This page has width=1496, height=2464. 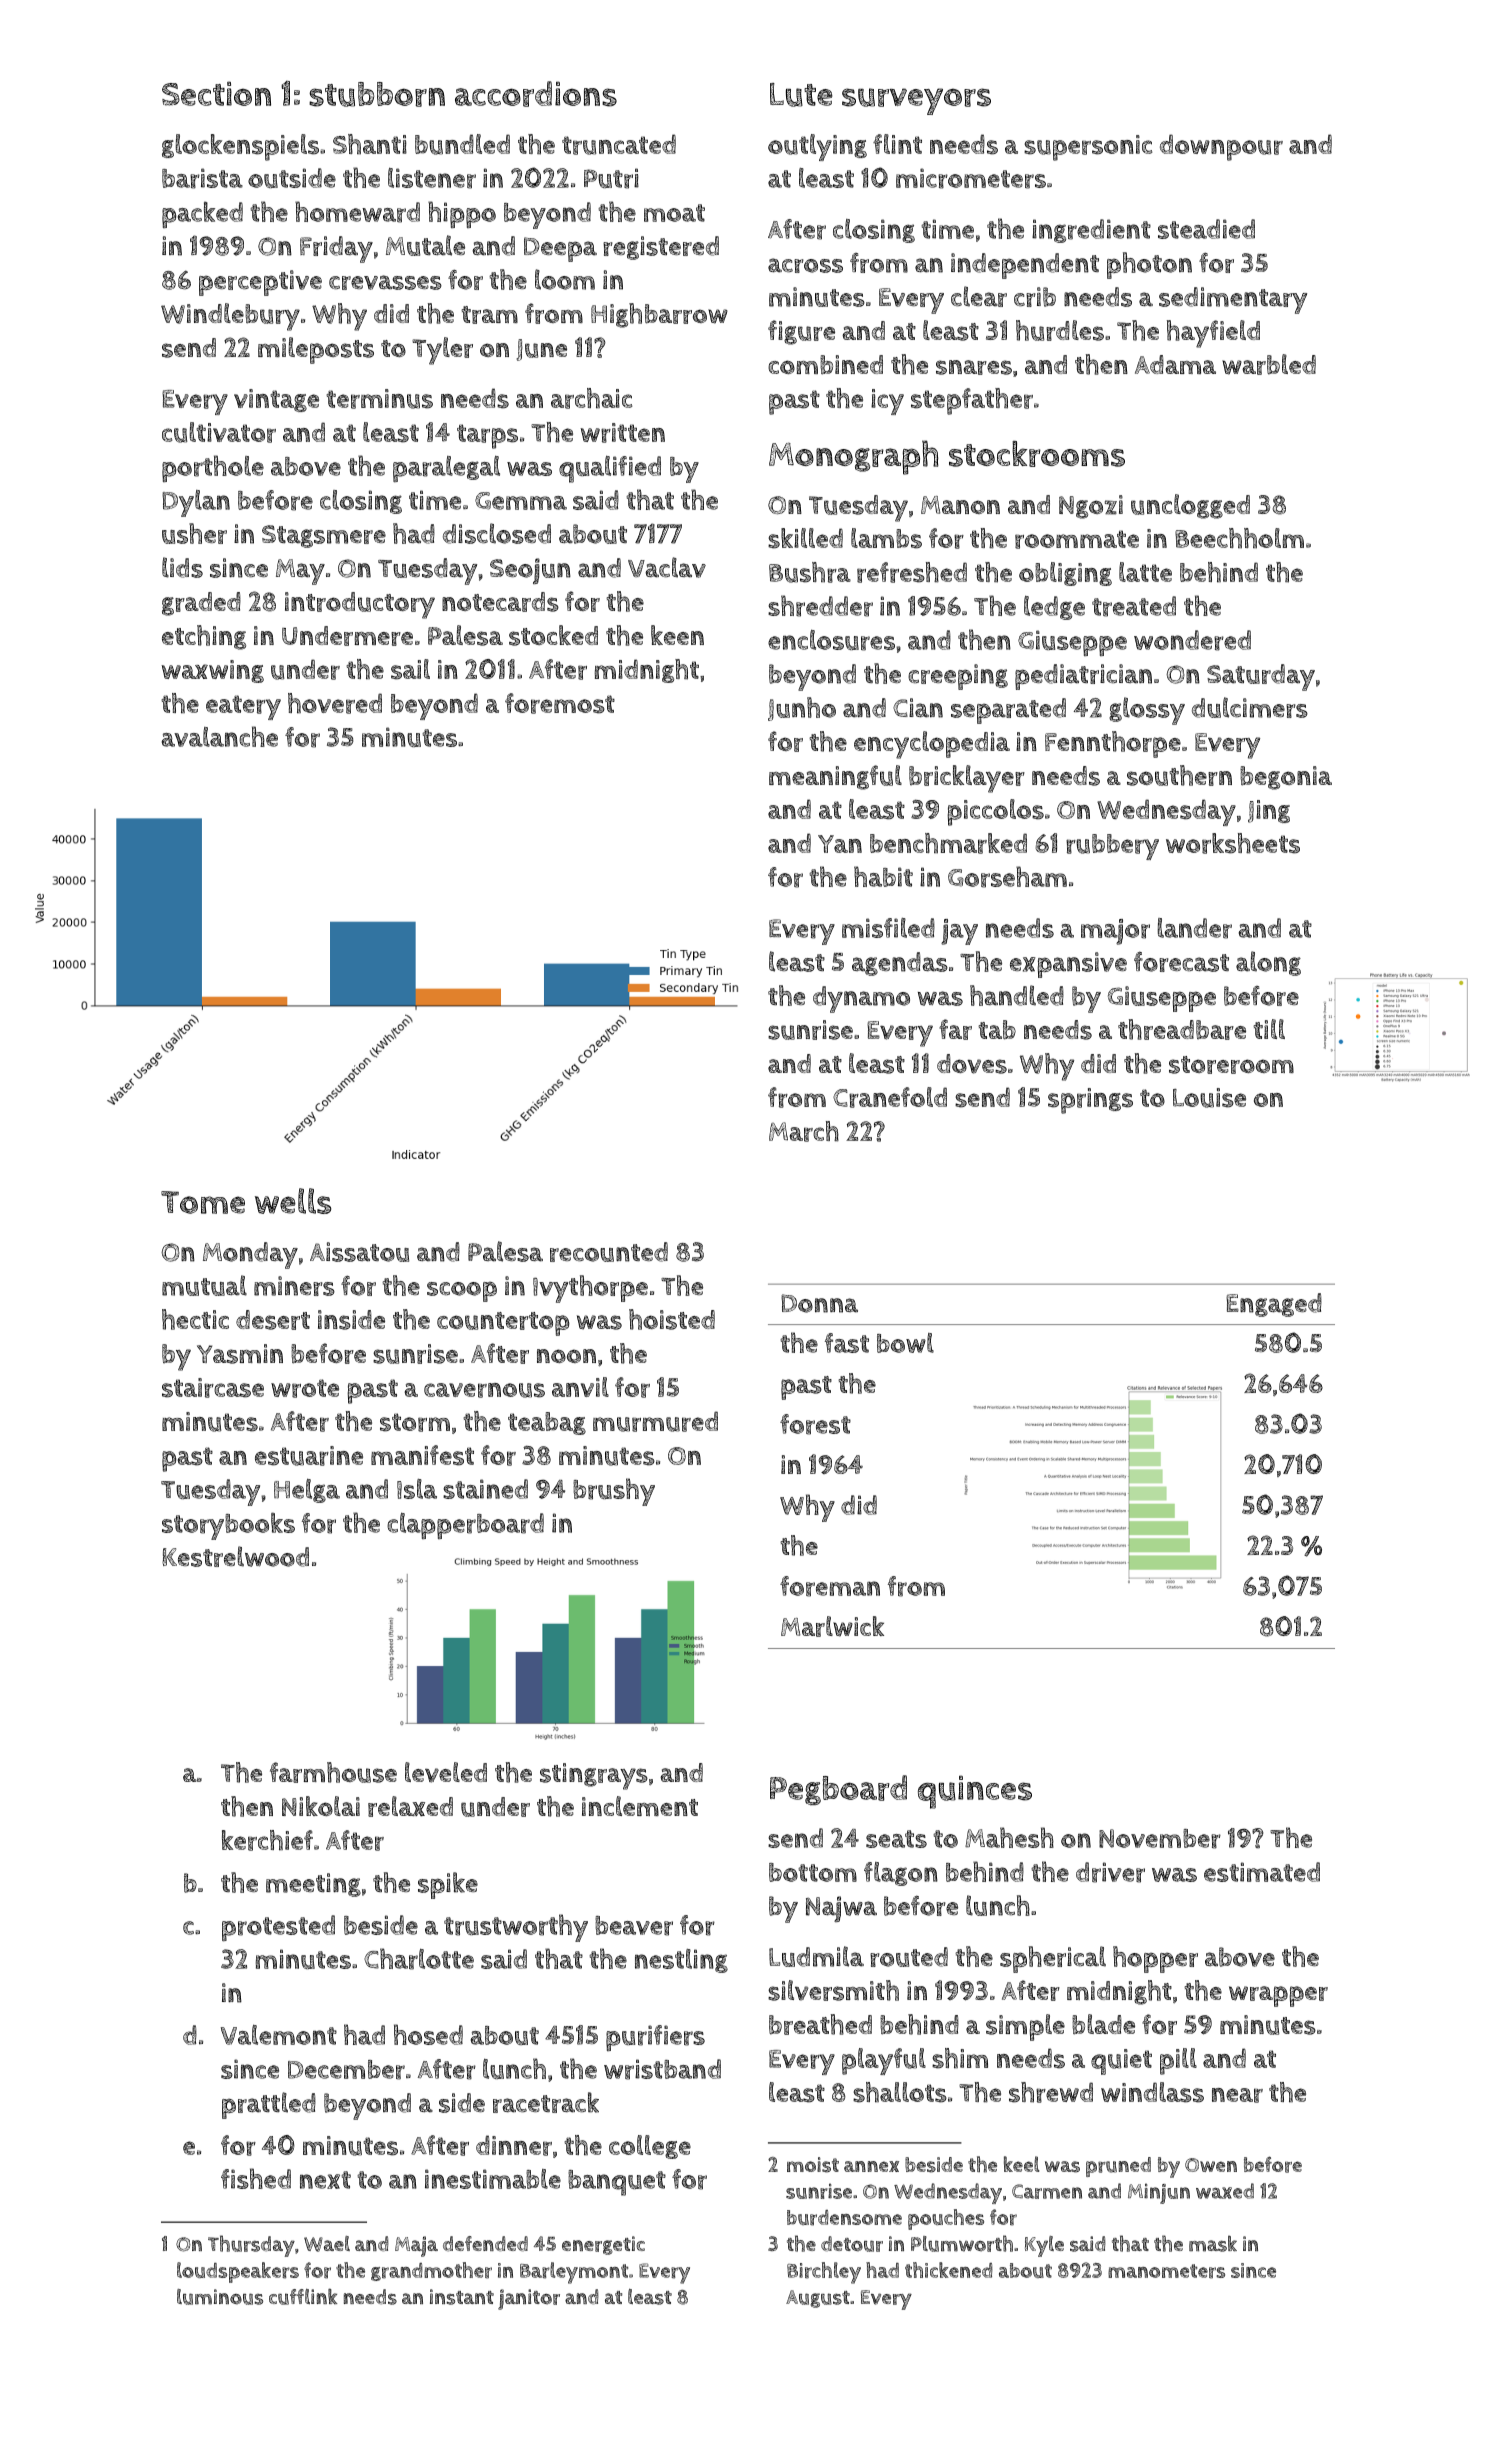 What do you see at coordinates (360, 605) in the page?
I see `introductory` at bounding box center [360, 605].
